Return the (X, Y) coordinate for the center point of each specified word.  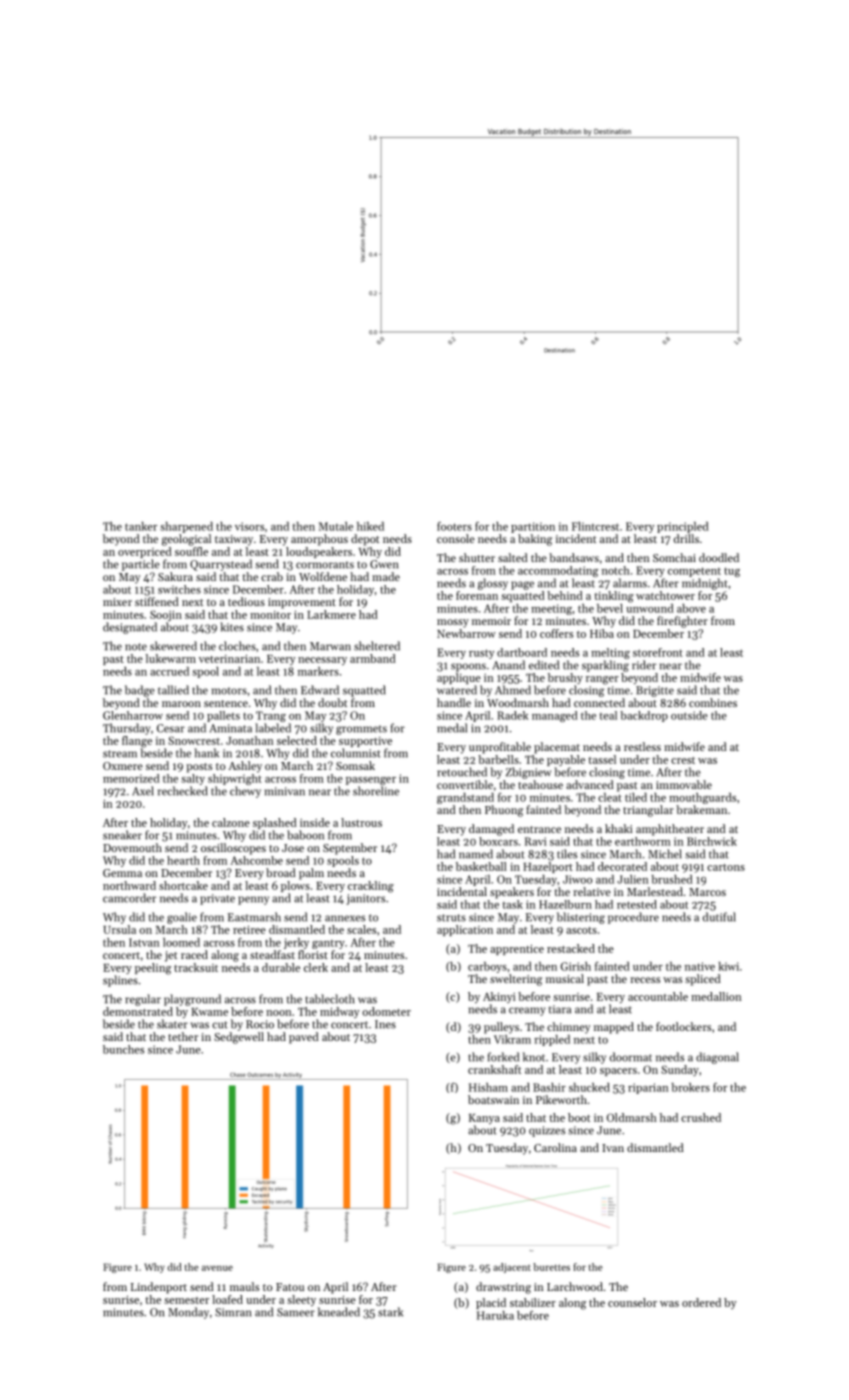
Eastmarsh (254, 917)
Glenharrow (133, 715)
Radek (512, 715)
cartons (726, 867)
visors (249, 526)
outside (689, 715)
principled (683, 527)
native (700, 966)
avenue (217, 1268)
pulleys (501, 1028)
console (456, 538)
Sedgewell (239, 1038)
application (465, 930)
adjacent (512, 1268)
